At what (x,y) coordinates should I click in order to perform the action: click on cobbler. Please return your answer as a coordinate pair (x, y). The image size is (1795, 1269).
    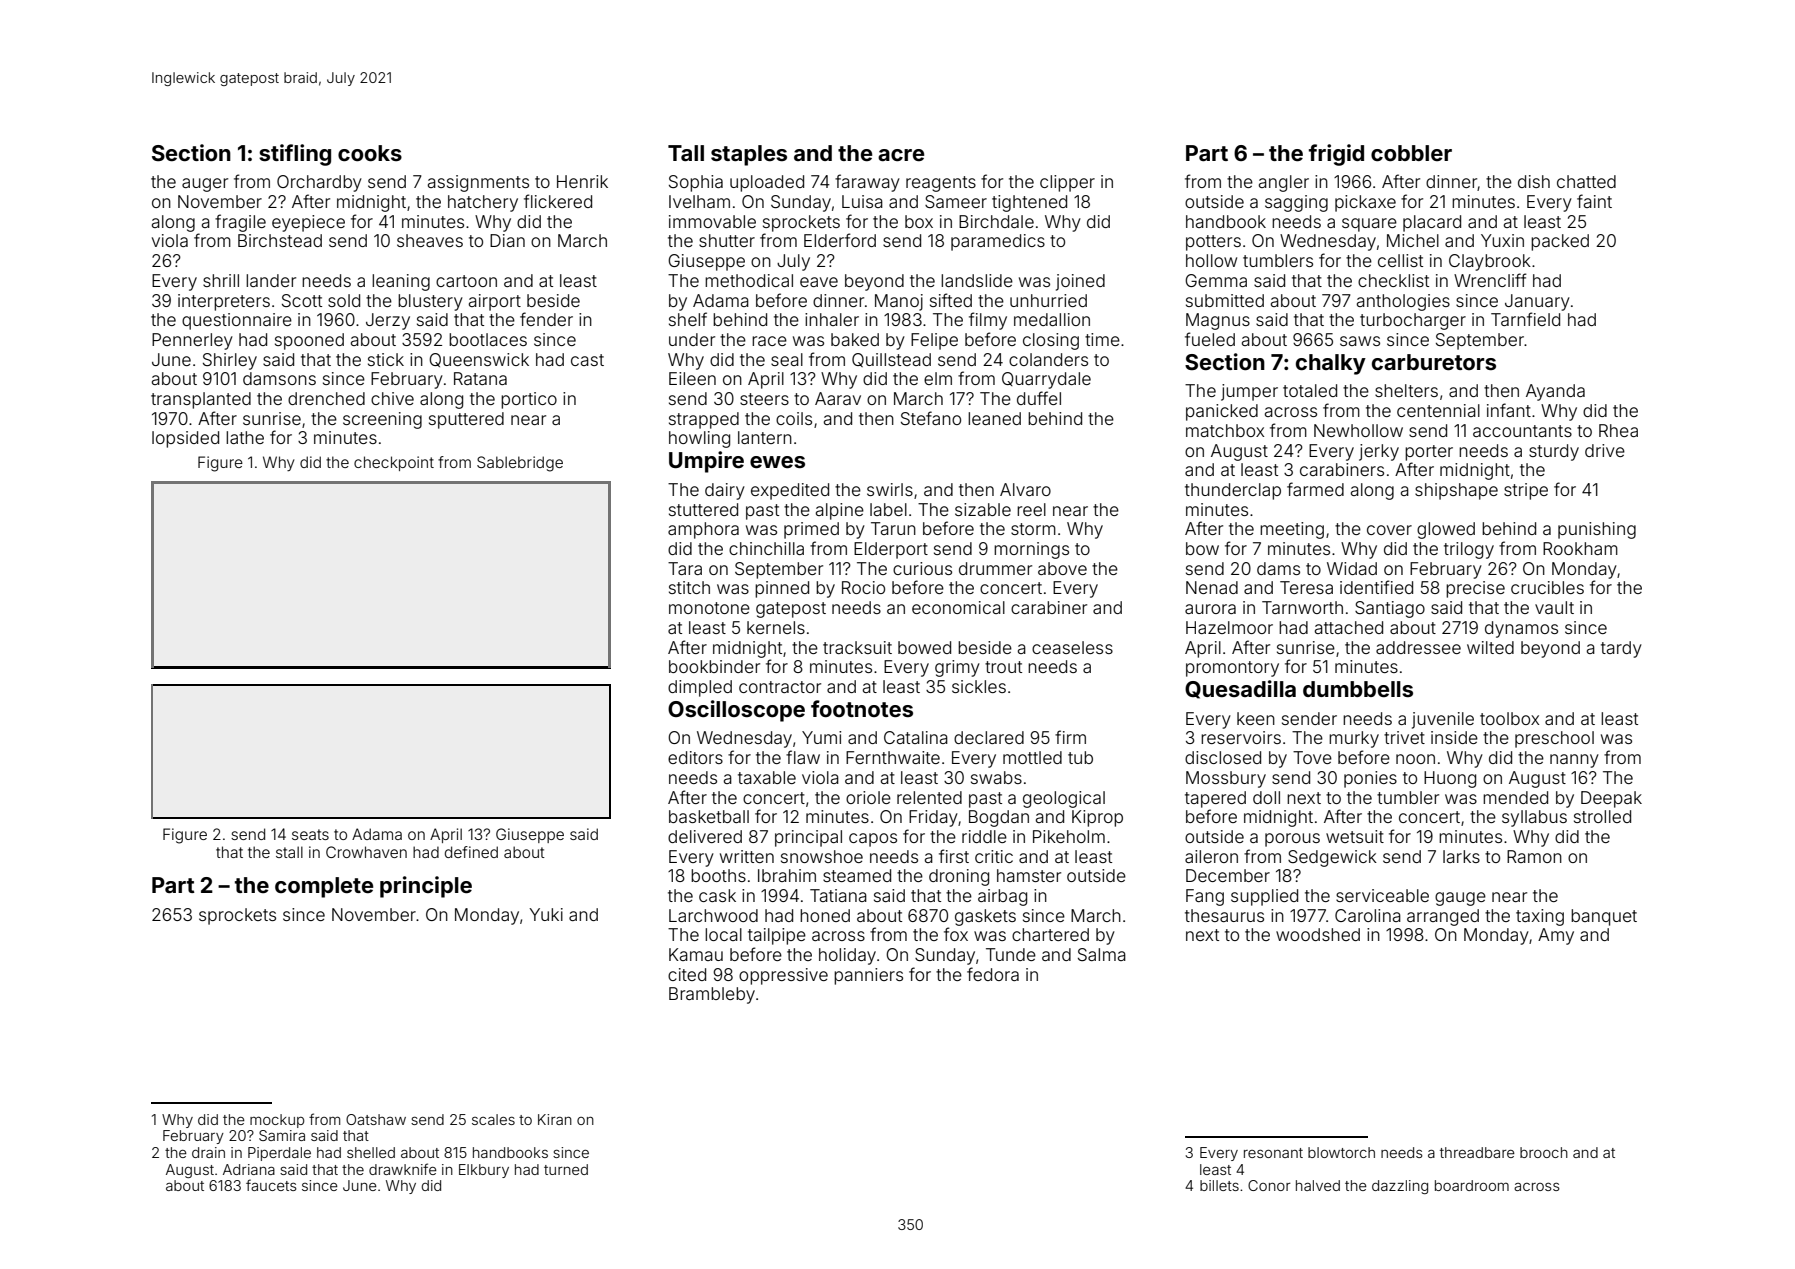
    Looking at the image, I should click on (1411, 153).
